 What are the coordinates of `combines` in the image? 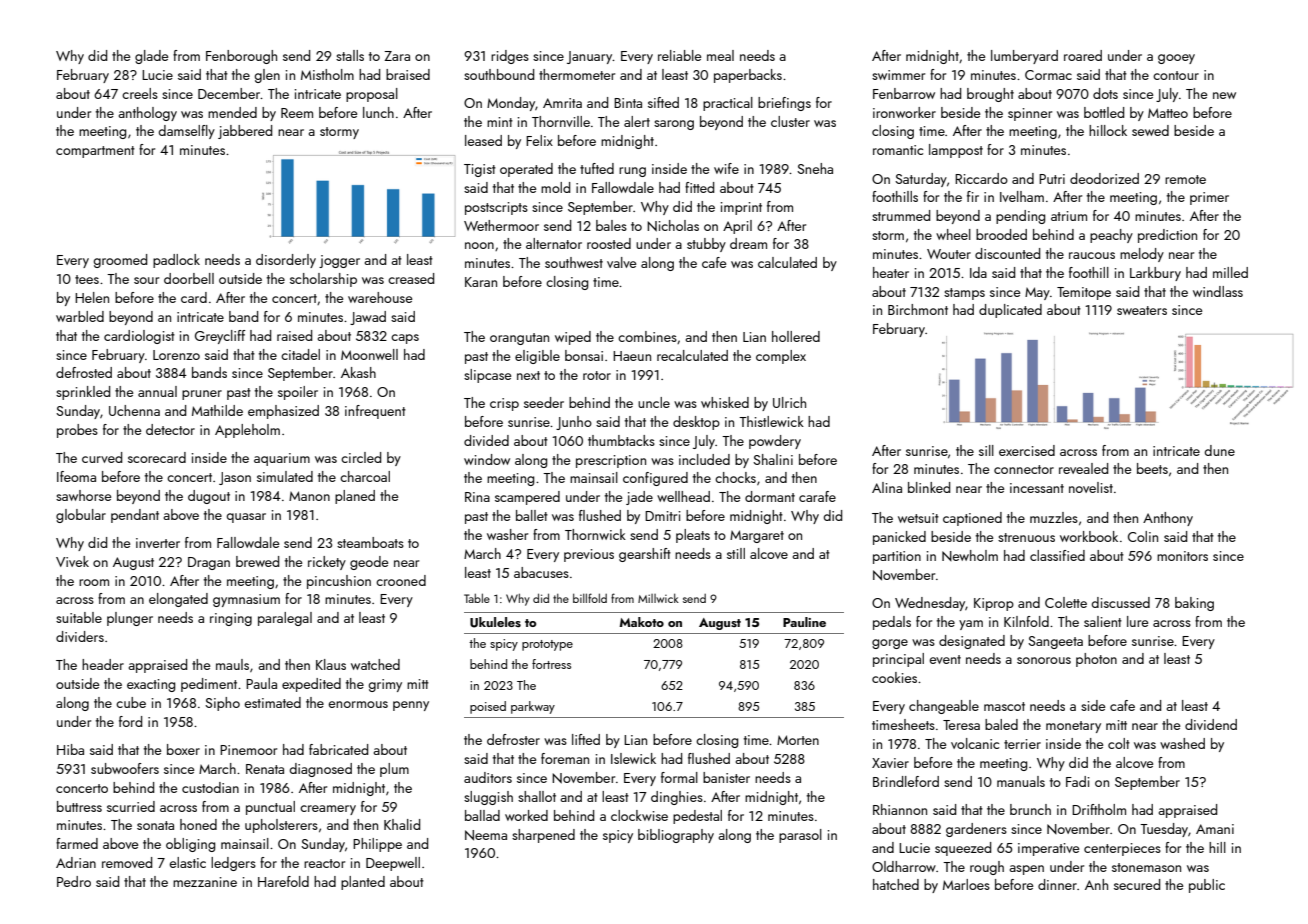 It's located at (647, 336).
